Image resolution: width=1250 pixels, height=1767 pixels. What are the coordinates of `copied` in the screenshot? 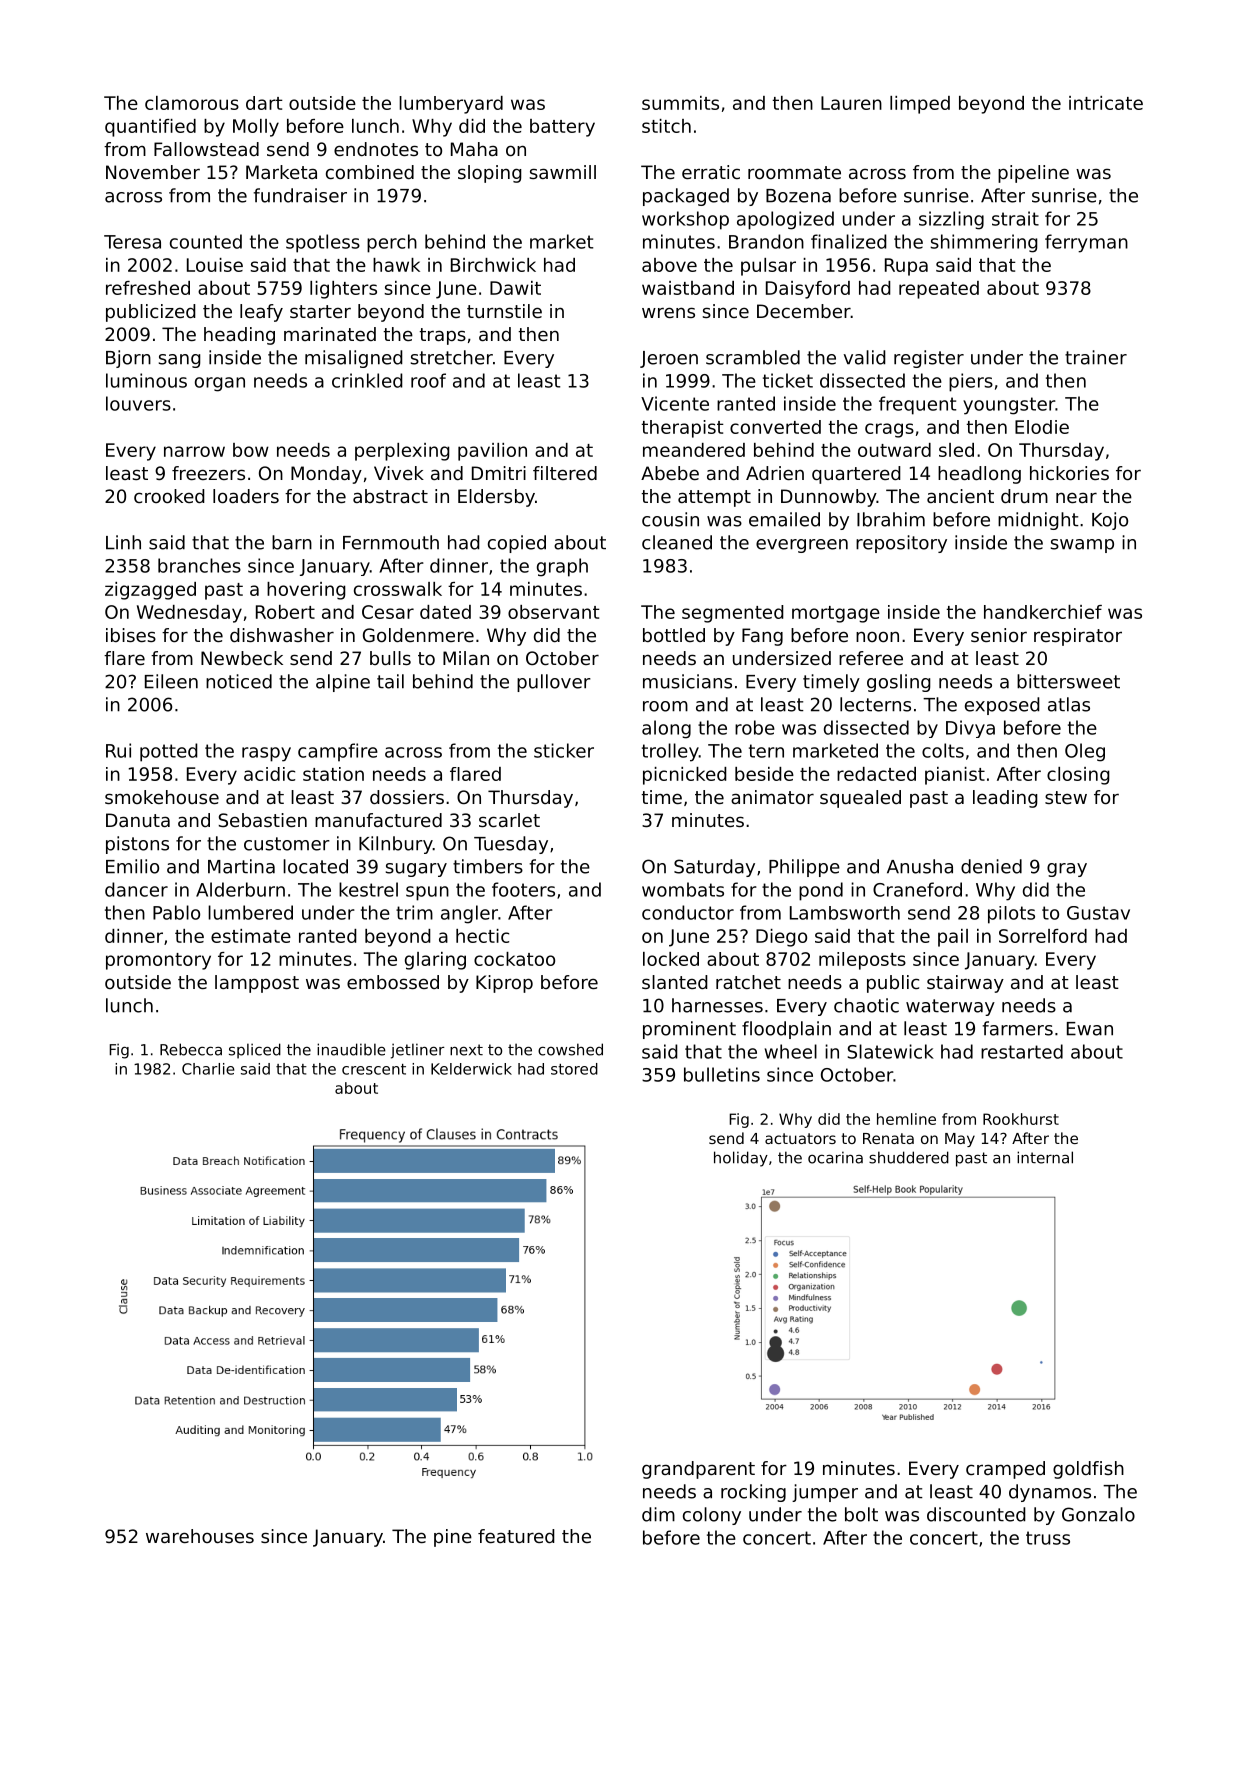 It's located at (517, 544).
